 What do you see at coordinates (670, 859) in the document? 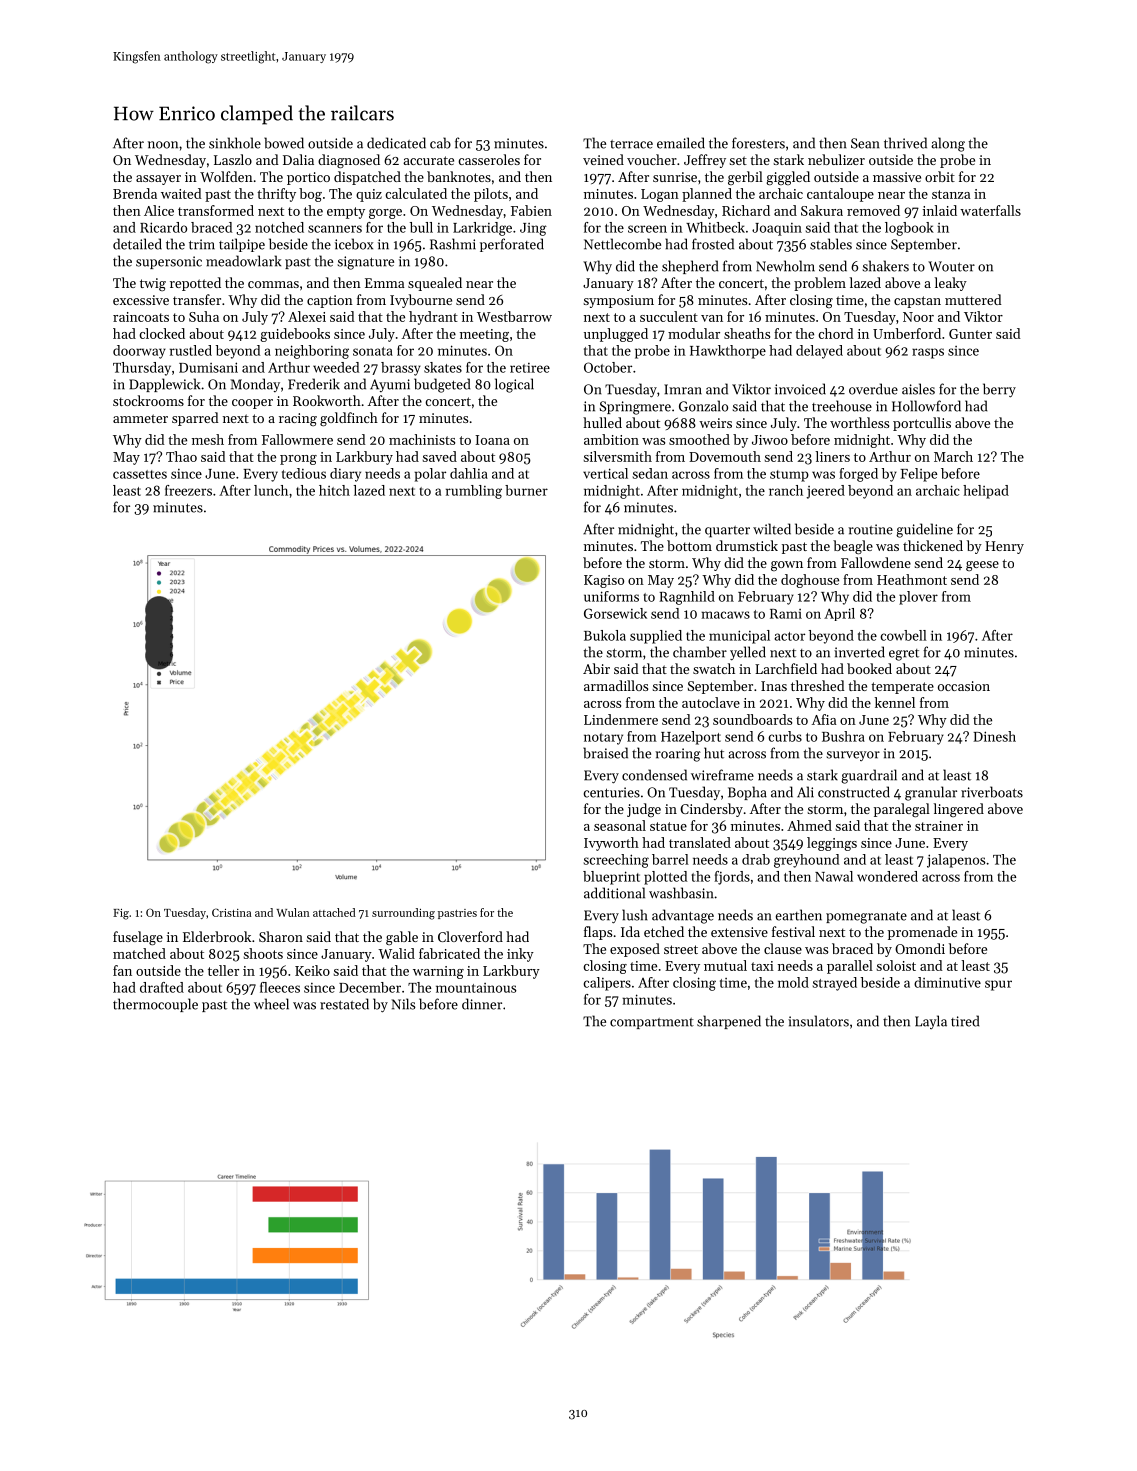
I see `barrel` at bounding box center [670, 859].
